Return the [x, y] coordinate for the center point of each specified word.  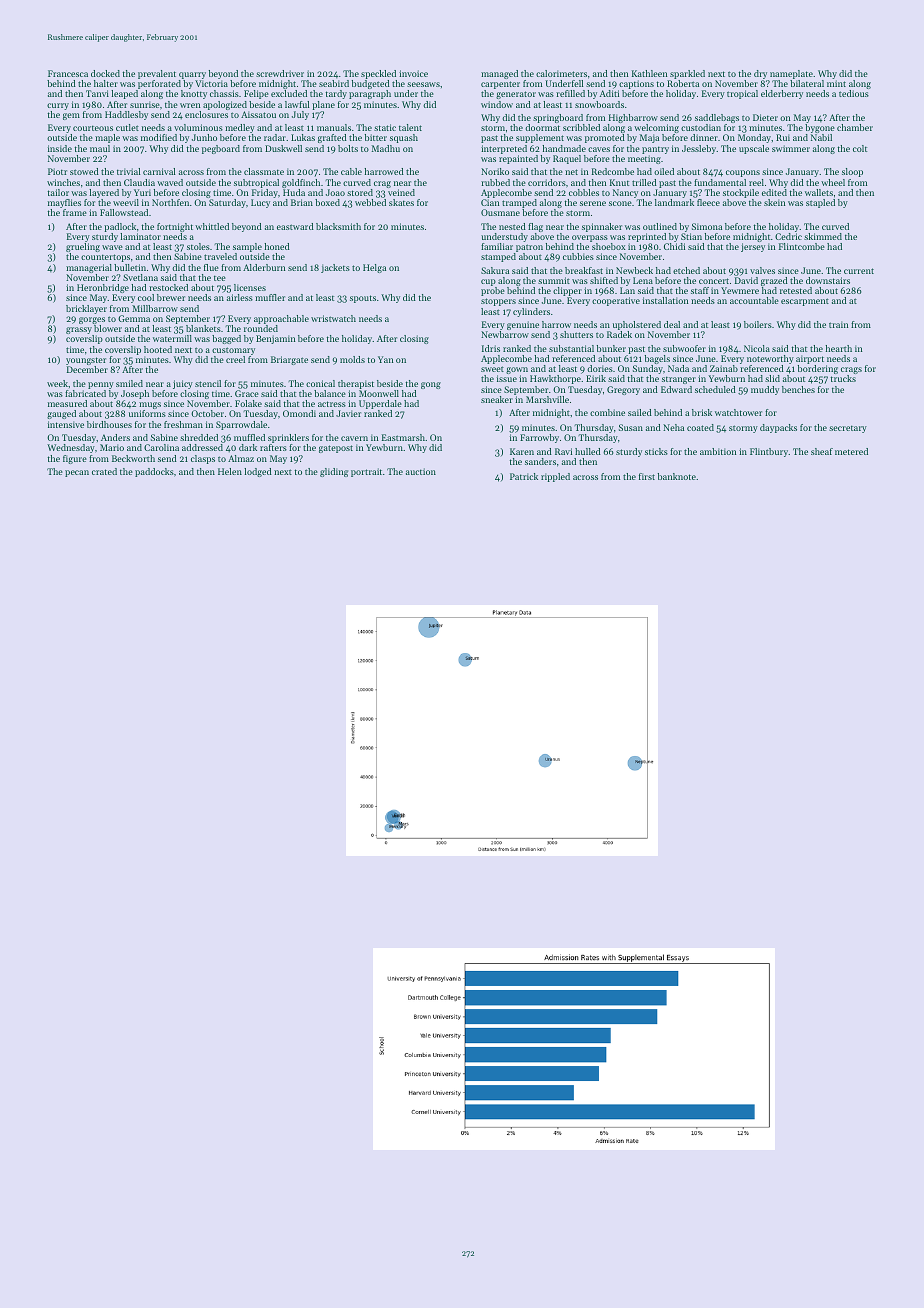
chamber [855, 127]
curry [58, 106]
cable [351, 171]
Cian [490, 202]
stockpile [741, 193]
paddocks [154, 472]
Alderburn [264, 267]
